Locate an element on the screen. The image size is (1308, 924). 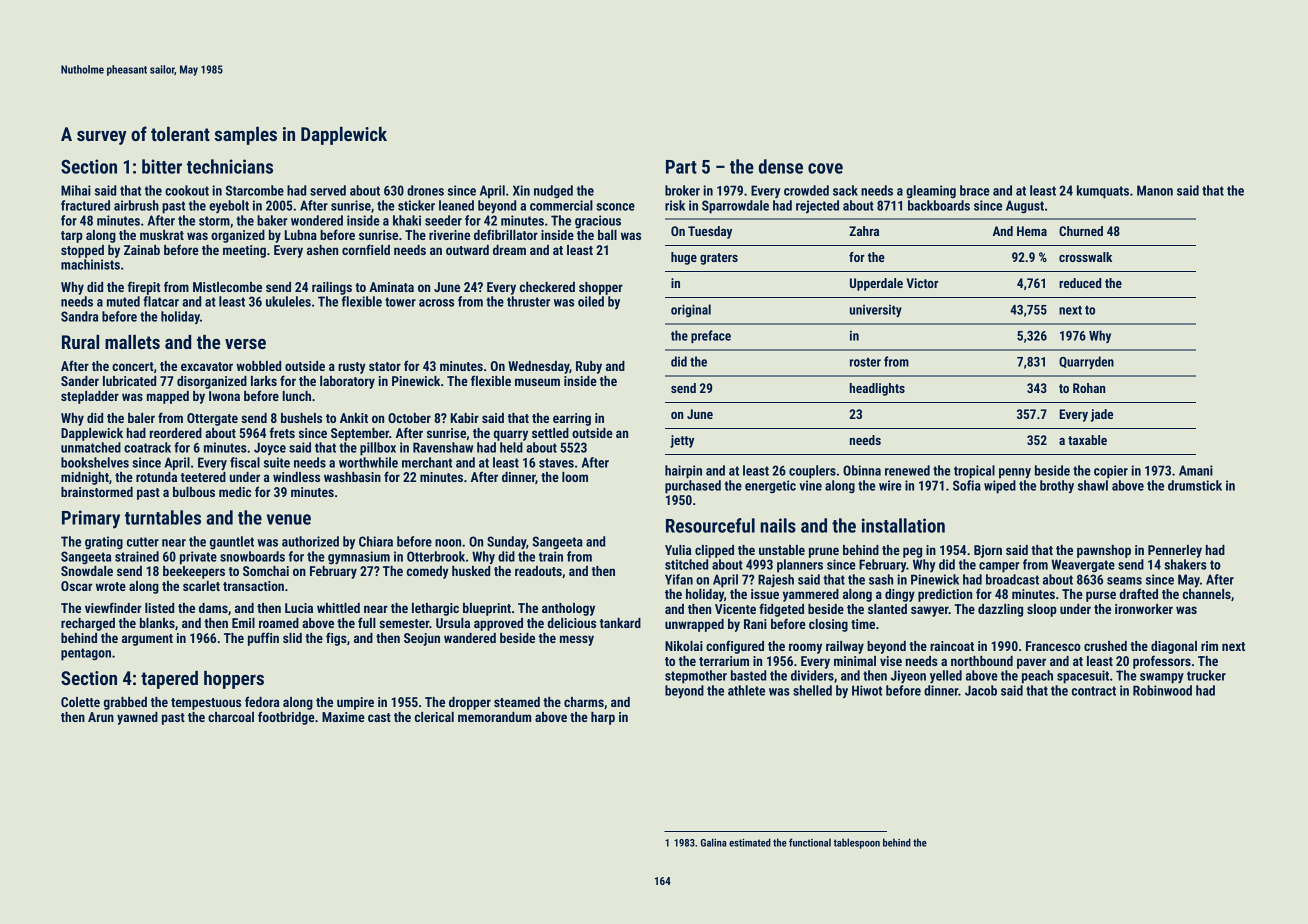
cove is located at coordinates (825, 168).
